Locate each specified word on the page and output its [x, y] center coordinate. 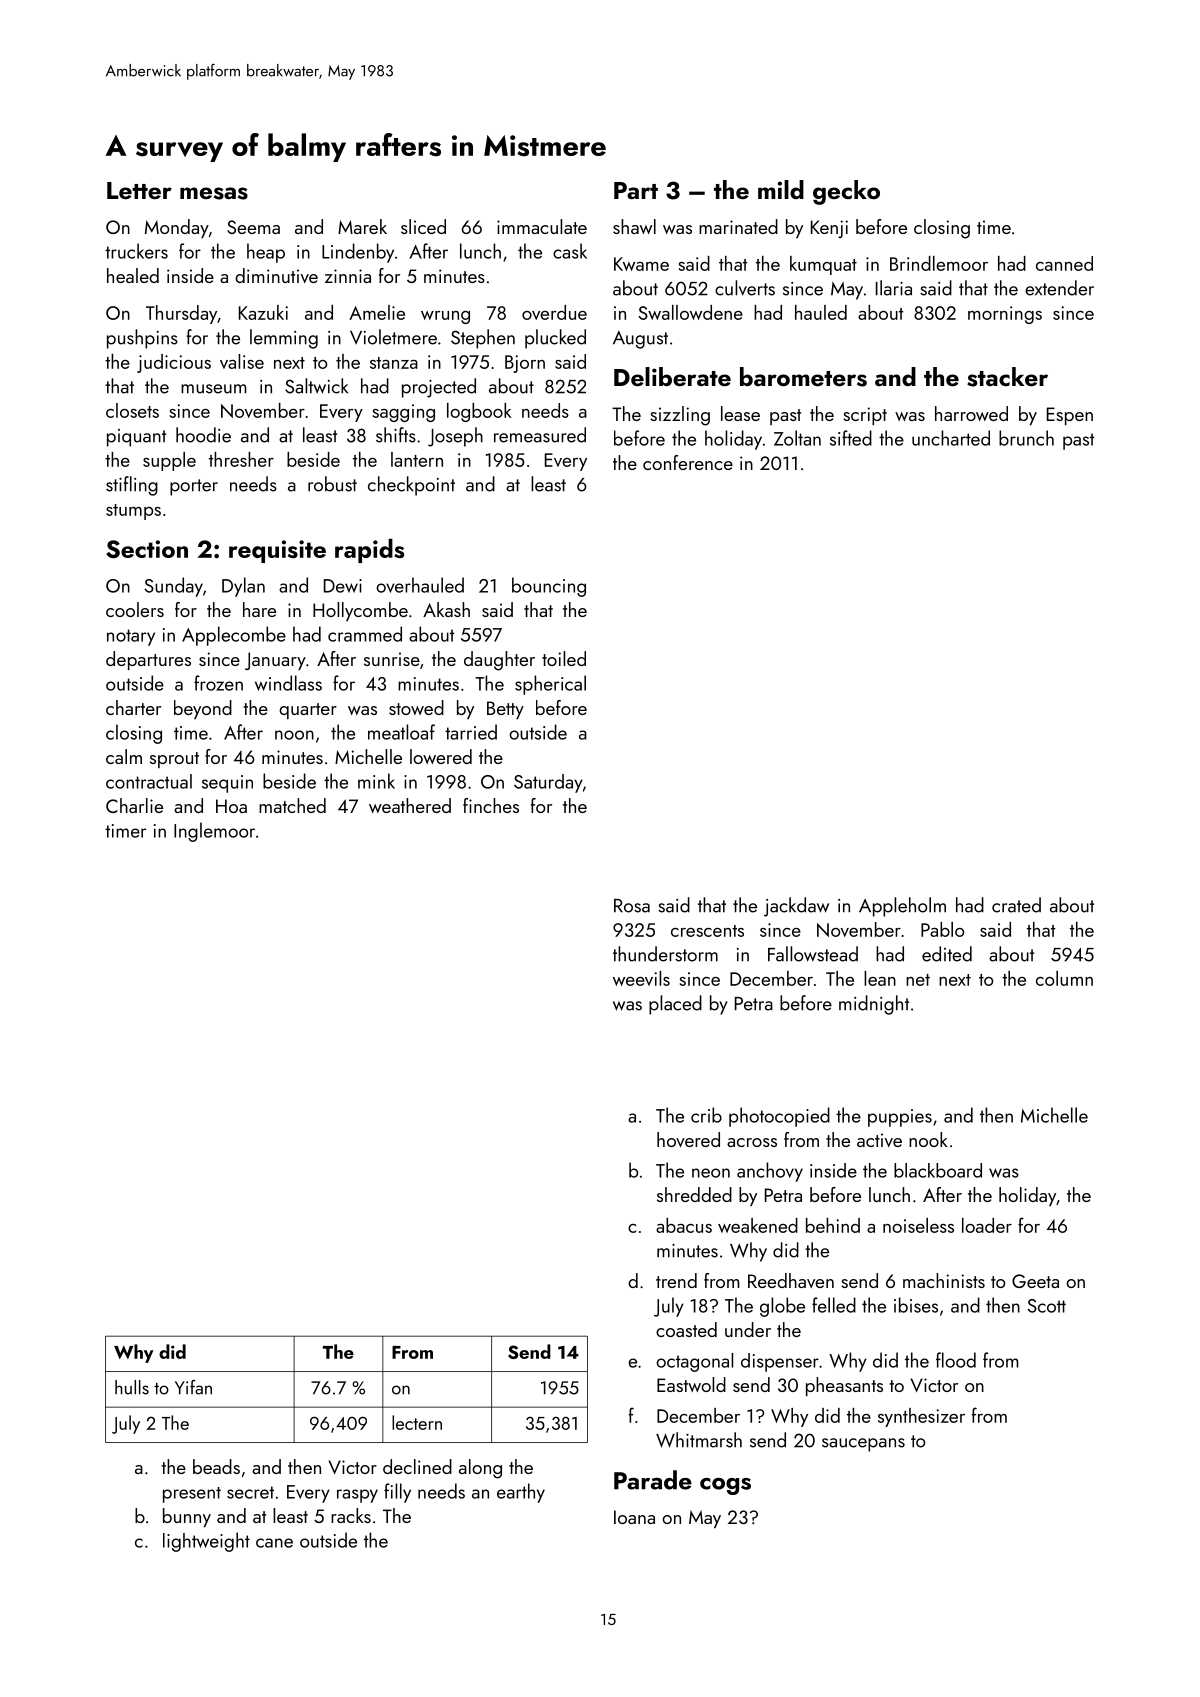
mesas [214, 193]
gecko [846, 192]
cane [274, 1543]
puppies [900, 1118]
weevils [641, 978]
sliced [423, 226]
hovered [688, 1139]
